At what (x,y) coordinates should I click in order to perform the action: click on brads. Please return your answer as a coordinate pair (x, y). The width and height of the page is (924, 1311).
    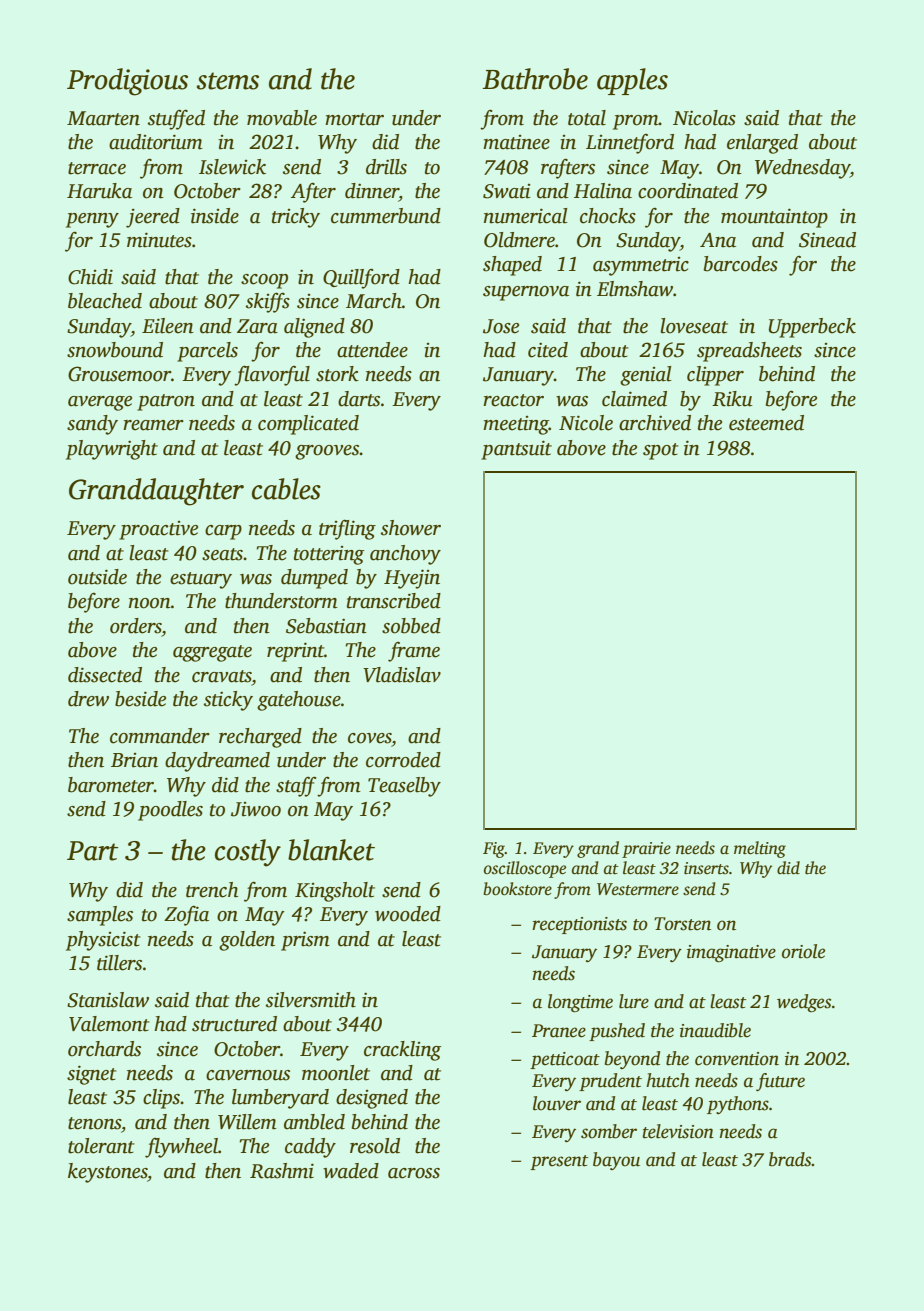
    Looking at the image, I should click on (790, 1159).
